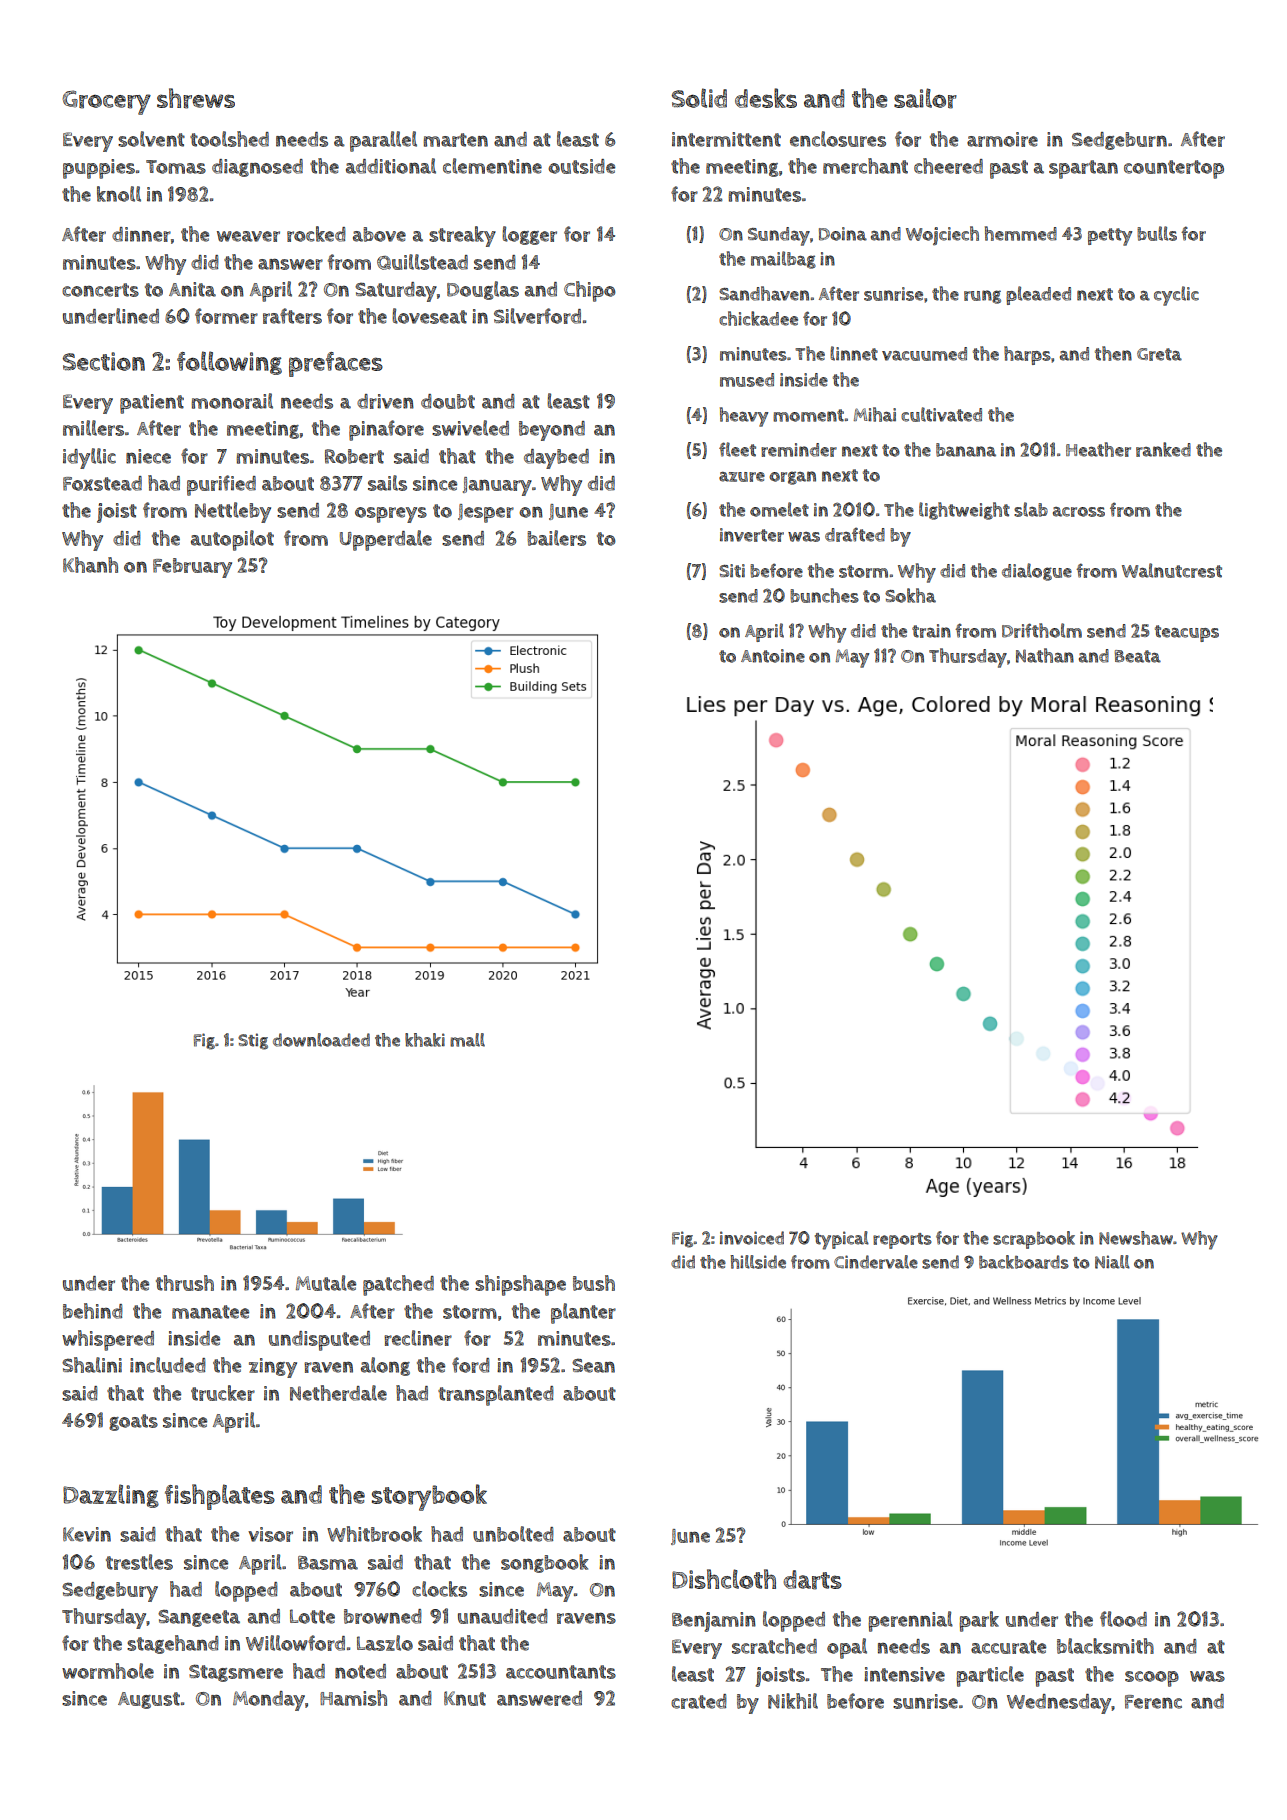 This page has width=1287, height=1820. I want to click on concerts, so click(100, 290).
